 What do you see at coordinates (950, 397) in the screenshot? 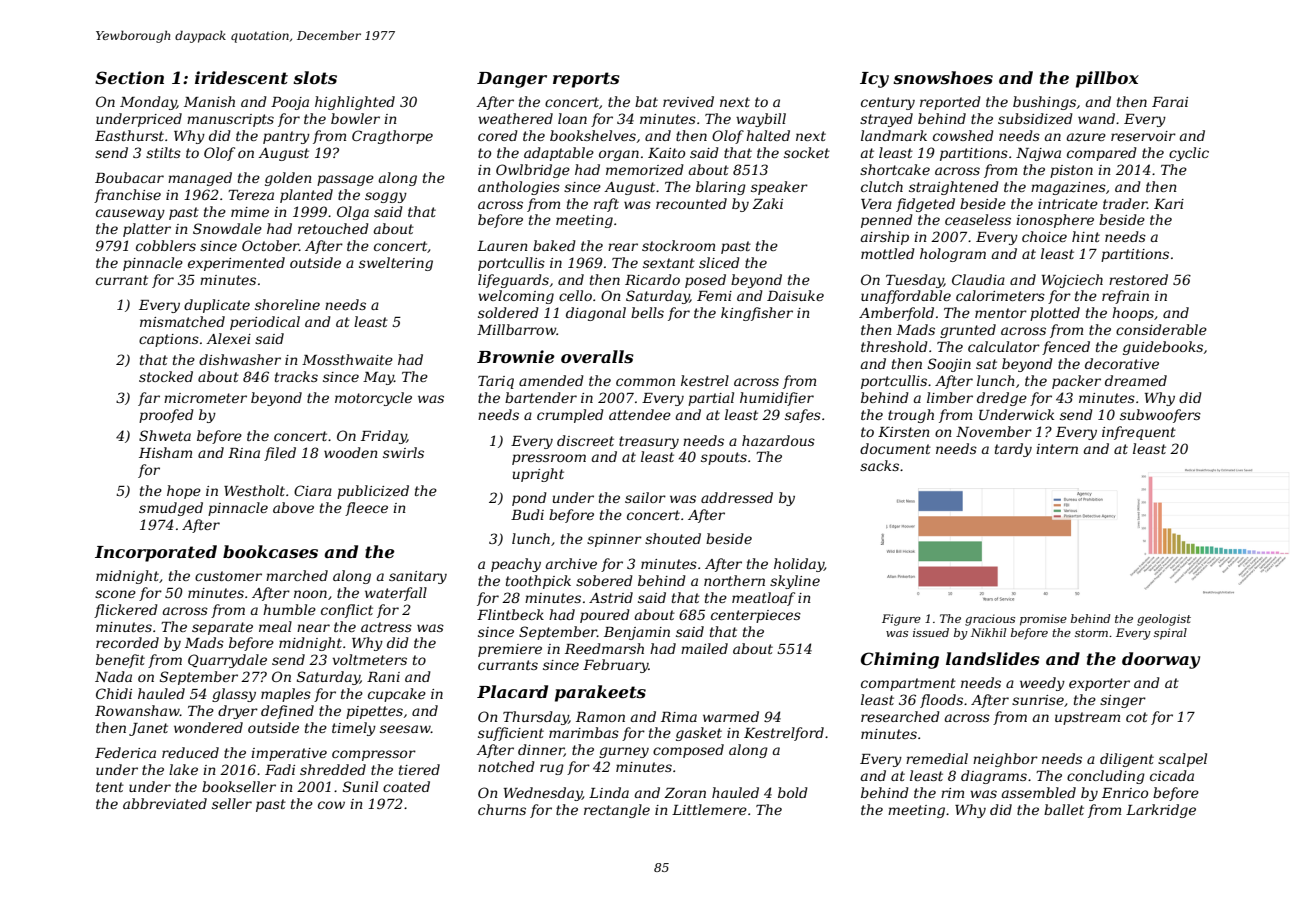
I see `limber` at bounding box center [950, 397].
